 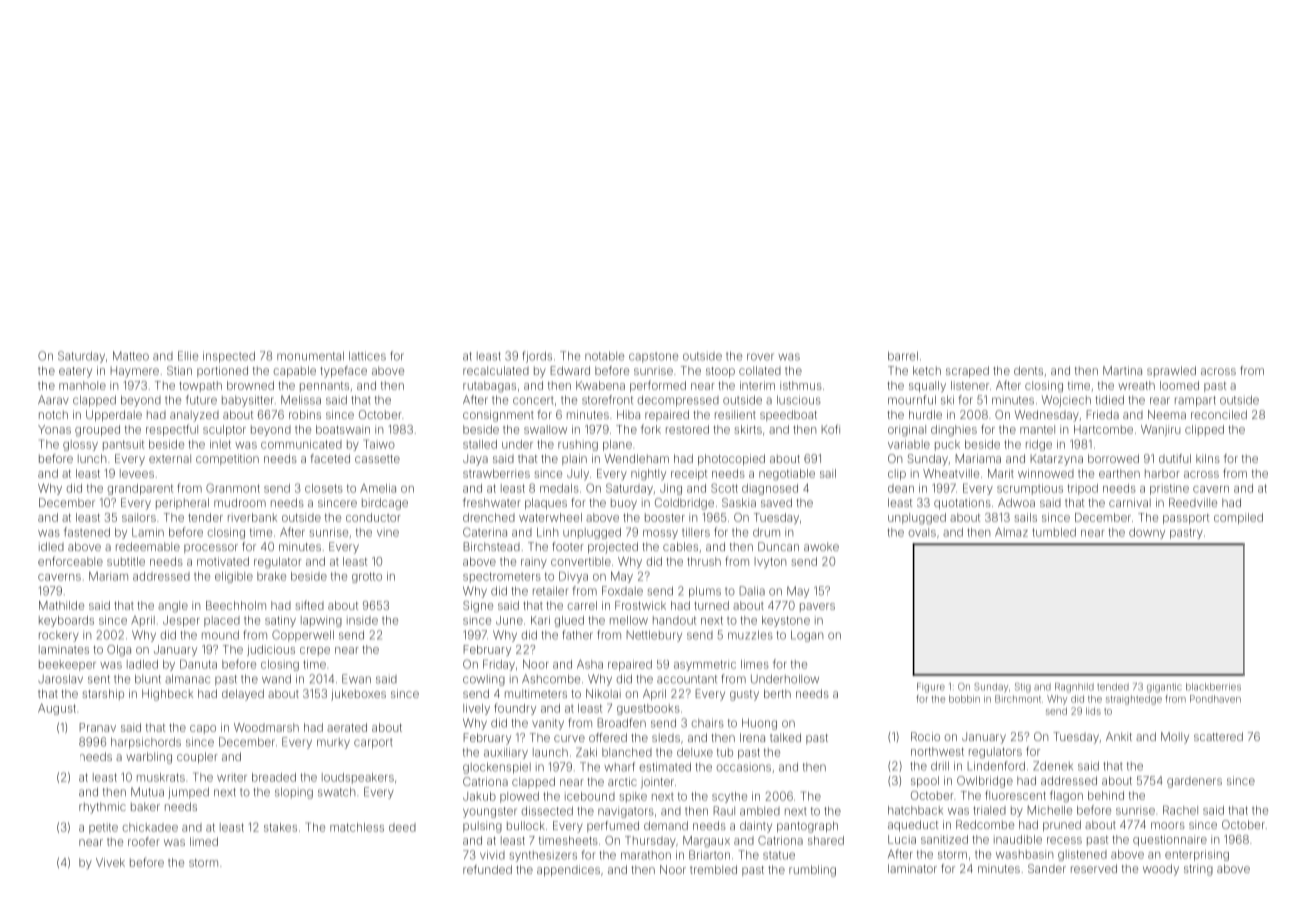 What do you see at coordinates (487, 869) in the screenshot?
I see `refunded` at bounding box center [487, 869].
